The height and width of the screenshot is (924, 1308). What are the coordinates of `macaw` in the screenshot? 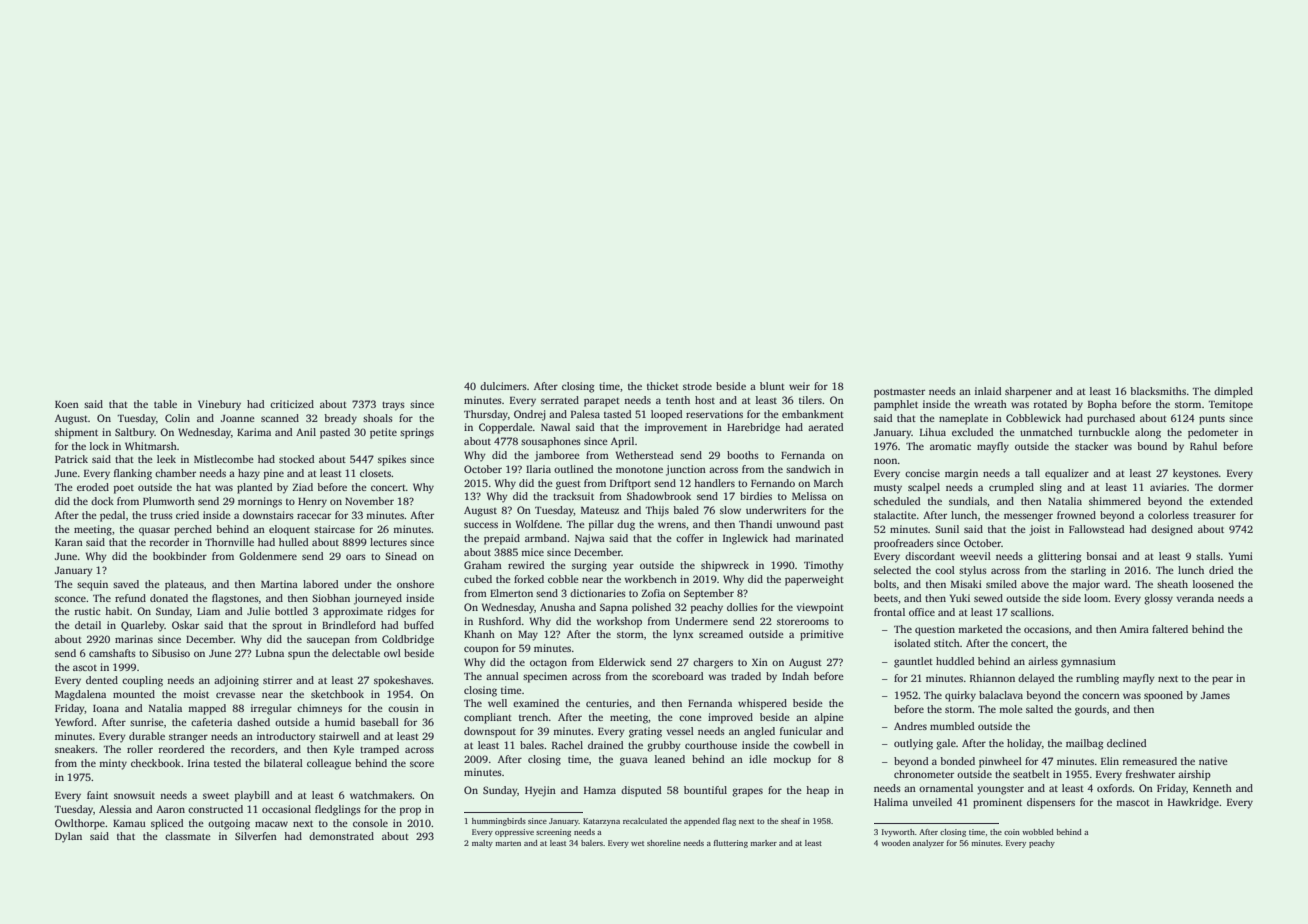 It's located at (271, 824).
